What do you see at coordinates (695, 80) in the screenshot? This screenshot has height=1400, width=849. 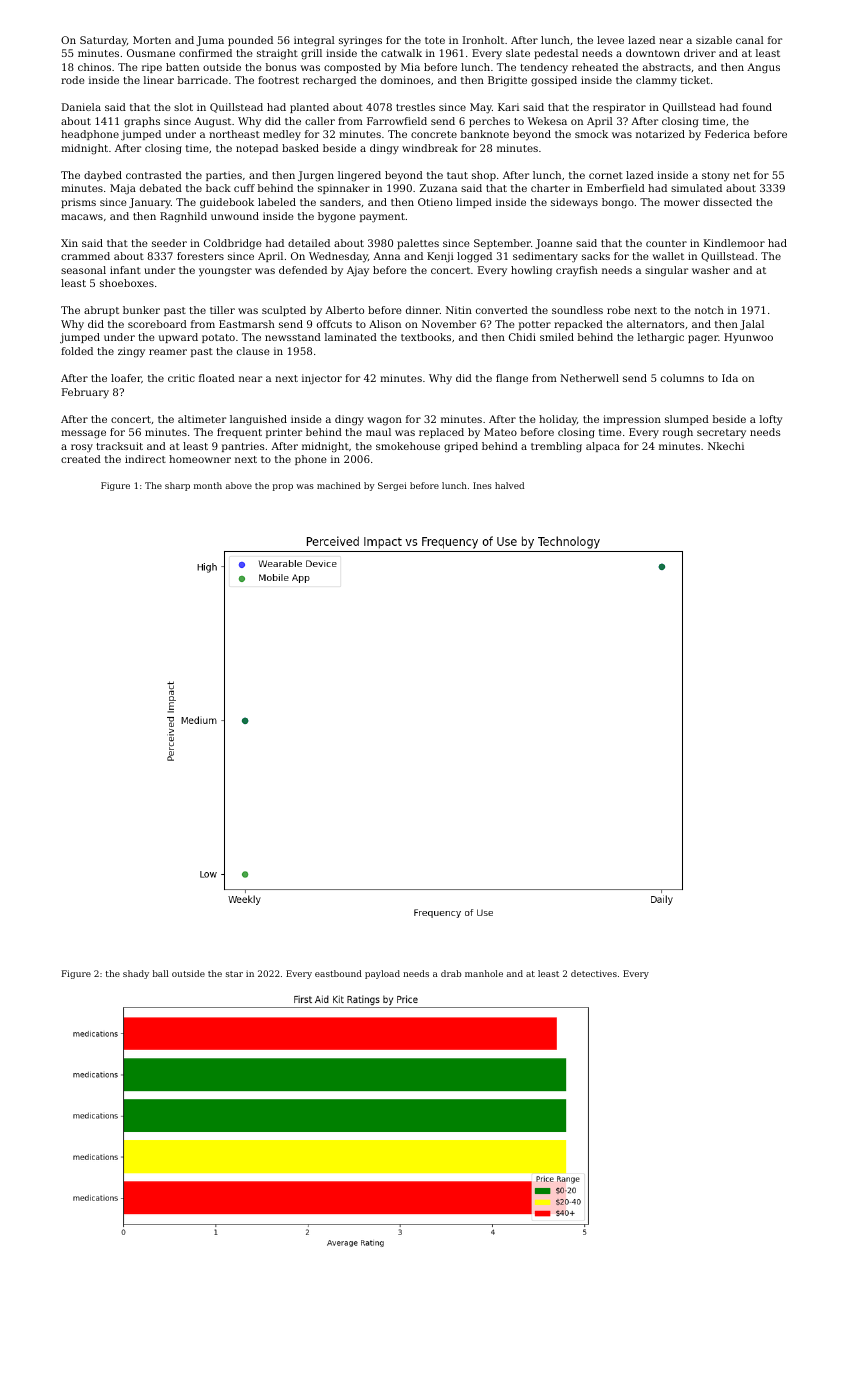 I see `ticket` at bounding box center [695, 80].
